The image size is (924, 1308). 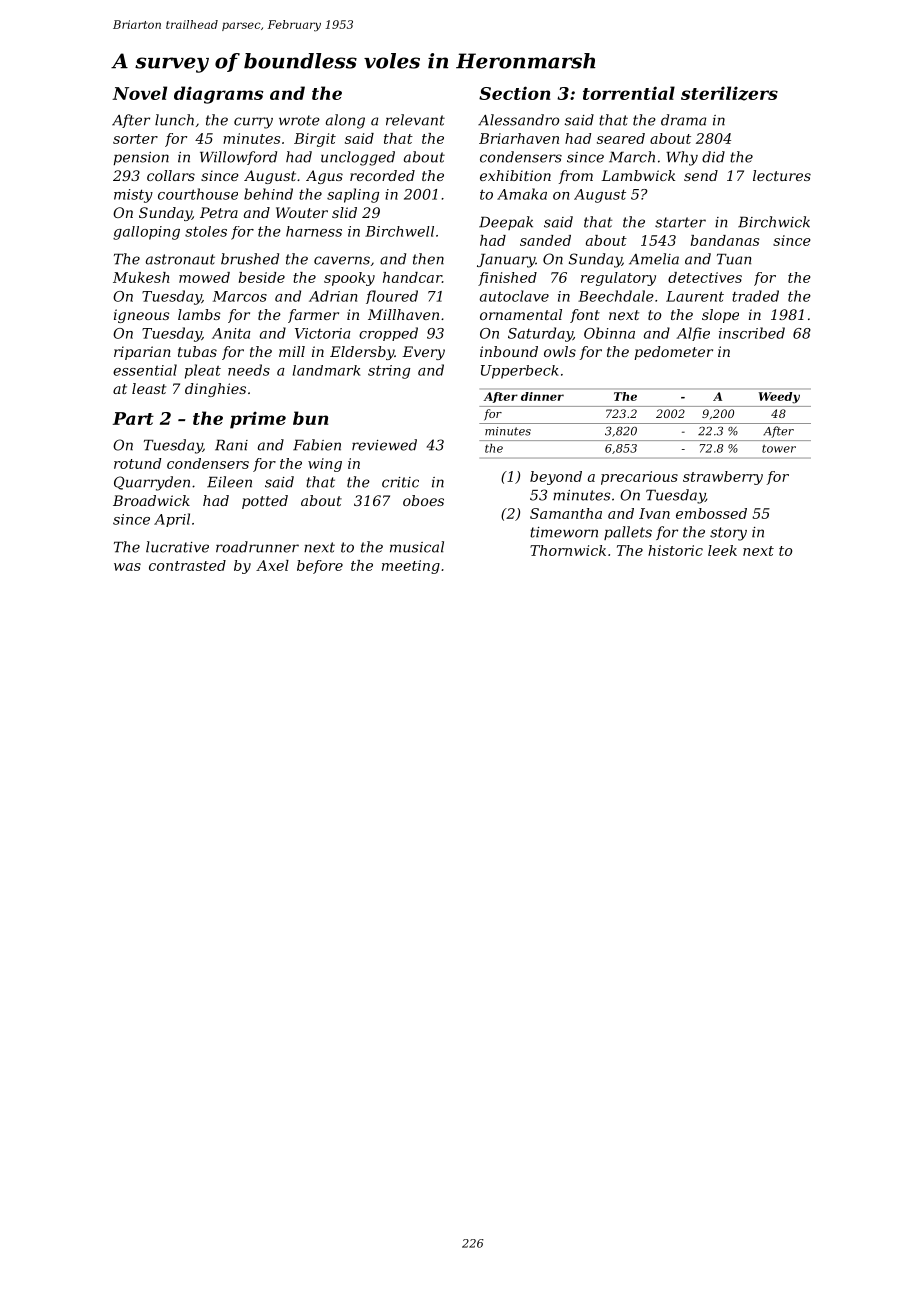 I want to click on courthouse, so click(x=198, y=194).
